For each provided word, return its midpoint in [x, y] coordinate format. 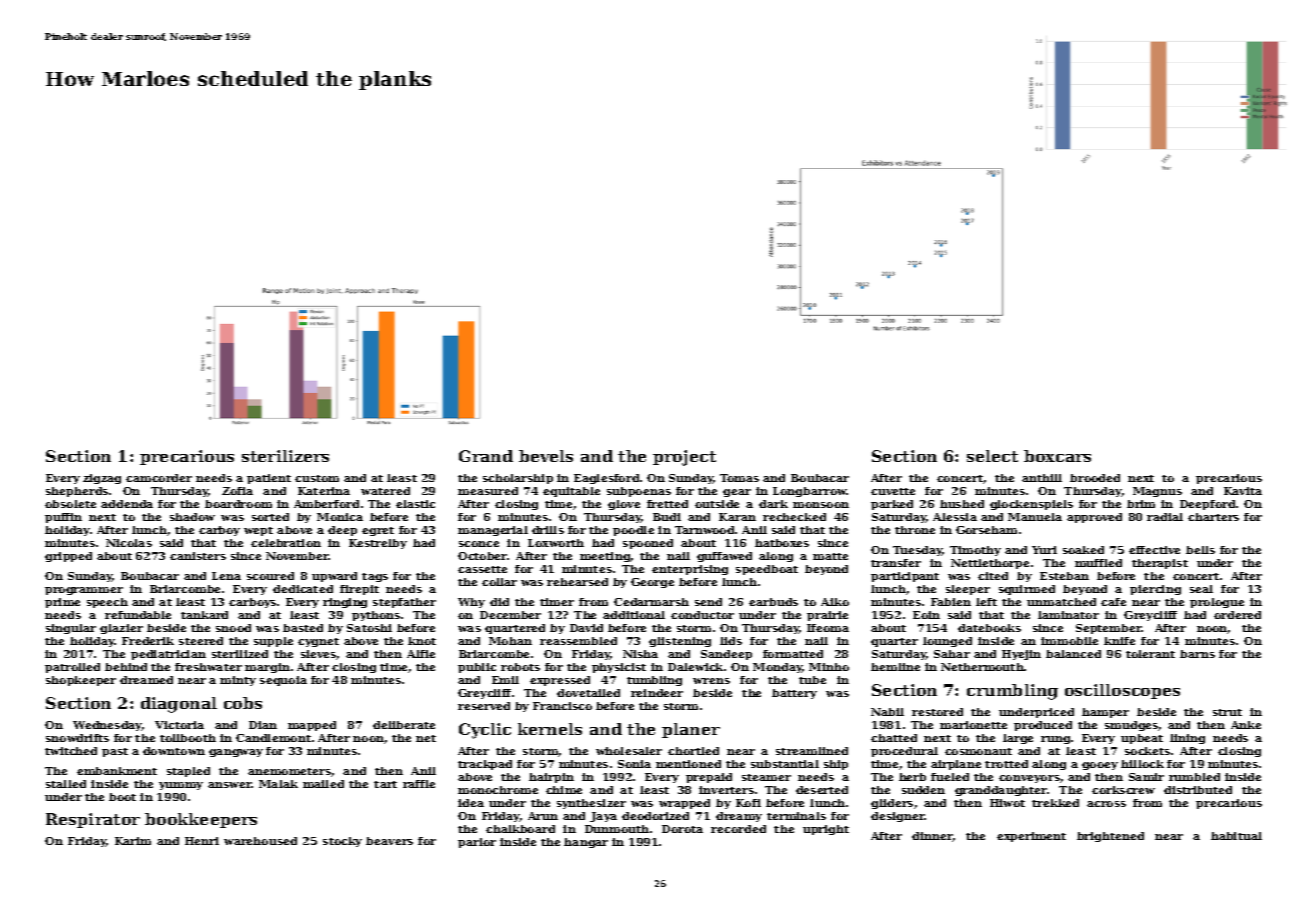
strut [1227, 712]
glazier [121, 629]
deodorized [655, 816]
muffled [1098, 563]
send [708, 602]
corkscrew [1123, 790]
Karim [133, 841]
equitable [571, 492]
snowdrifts [77, 738]
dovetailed [588, 693]
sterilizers [285, 456]
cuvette [893, 491]
